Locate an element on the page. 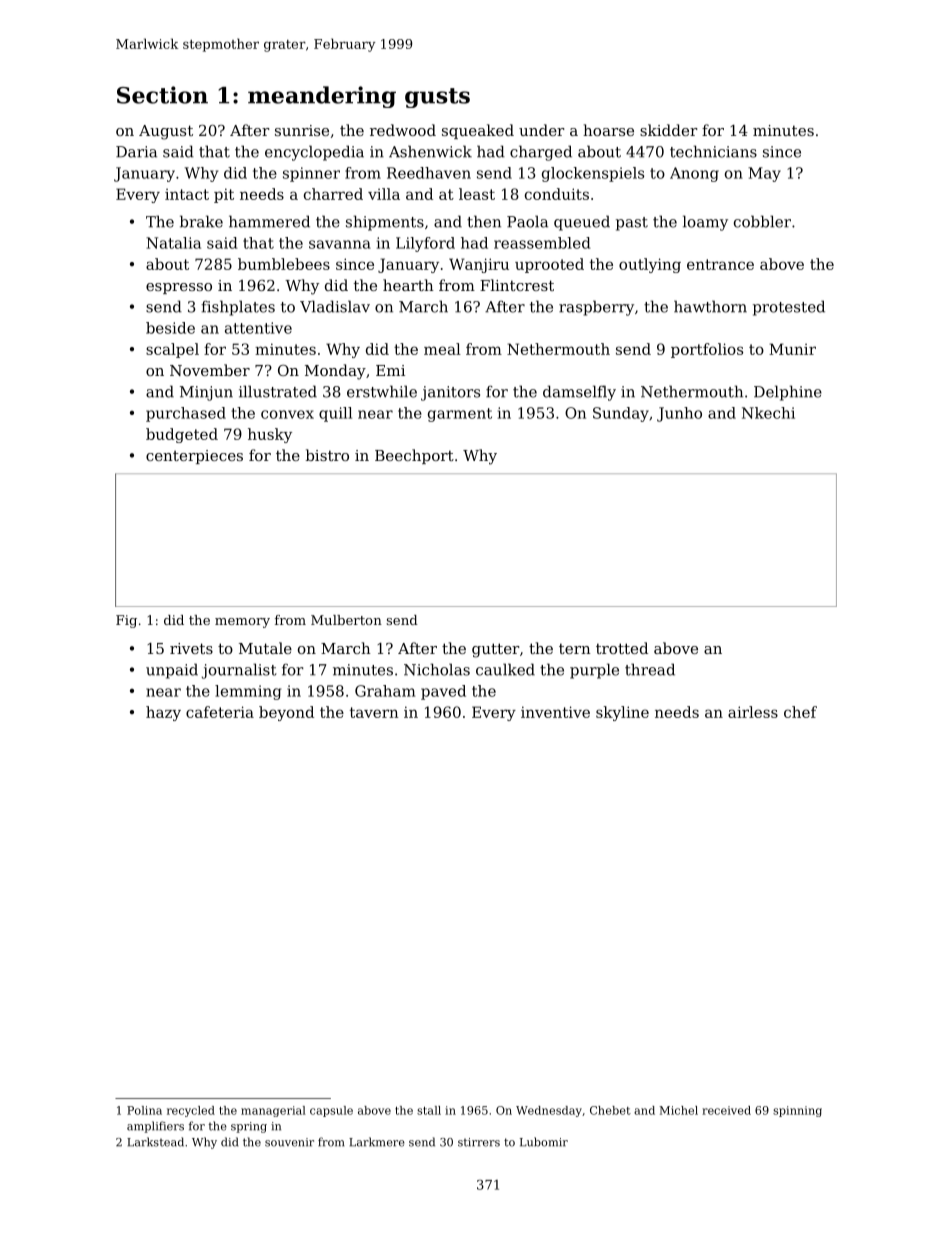 The height and width of the image is (1233, 952). gusts is located at coordinates (437, 98).
